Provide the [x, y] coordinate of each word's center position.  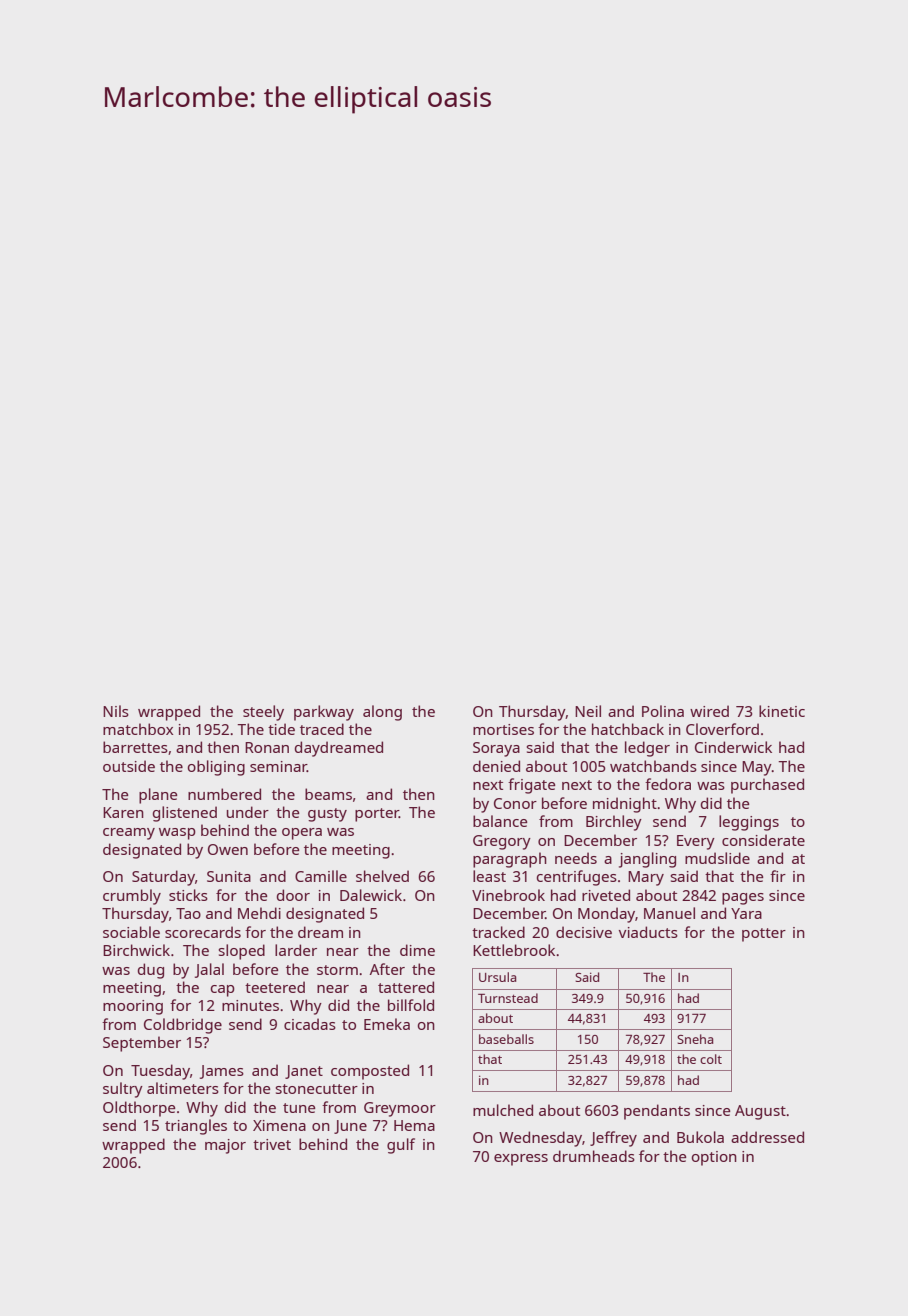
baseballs [506, 1039]
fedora [668, 784]
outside [129, 766]
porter [377, 815]
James [222, 1072]
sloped [242, 952]
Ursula [497, 977]
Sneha [695, 1039]
